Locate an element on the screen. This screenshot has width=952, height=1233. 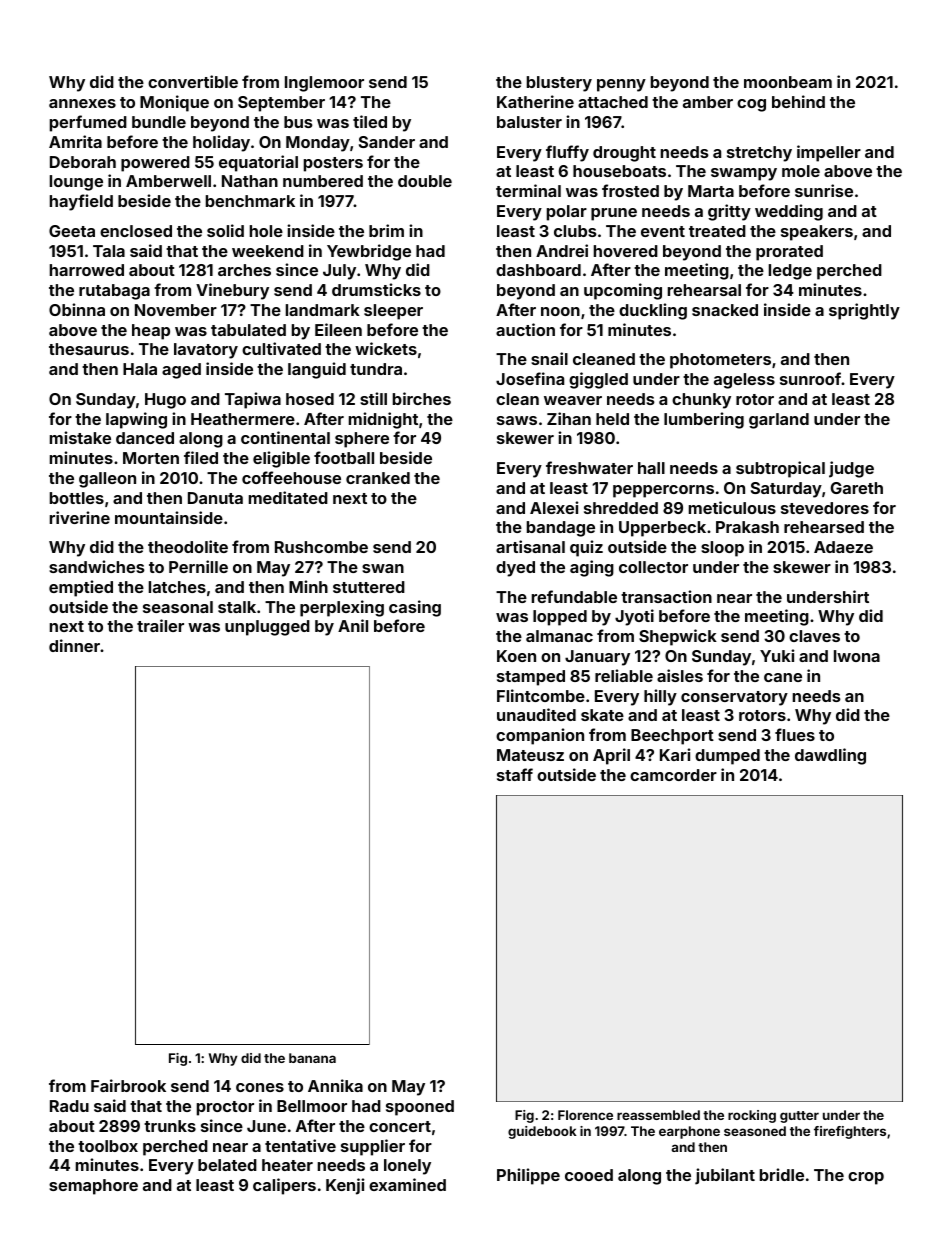
aisles is located at coordinates (680, 675).
